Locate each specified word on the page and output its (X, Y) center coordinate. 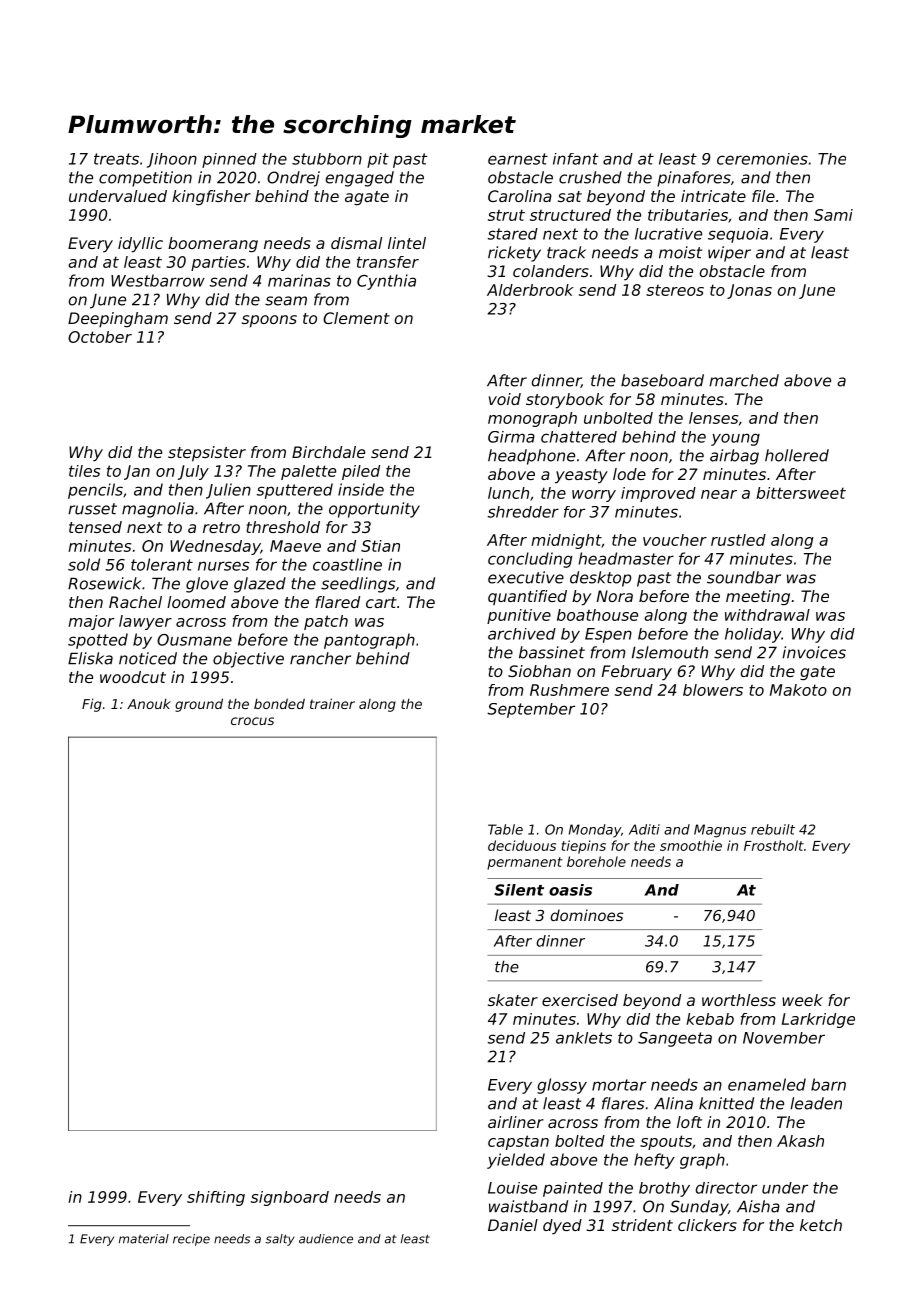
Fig (92, 705)
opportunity (374, 510)
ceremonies (762, 159)
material (144, 1239)
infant (576, 159)
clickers (707, 1225)
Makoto (798, 690)
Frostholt (774, 845)
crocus (252, 721)
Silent (519, 890)
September (531, 710)
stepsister (207, 454)
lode (629, 474)
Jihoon (172, 160)
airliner (516, 1122)
